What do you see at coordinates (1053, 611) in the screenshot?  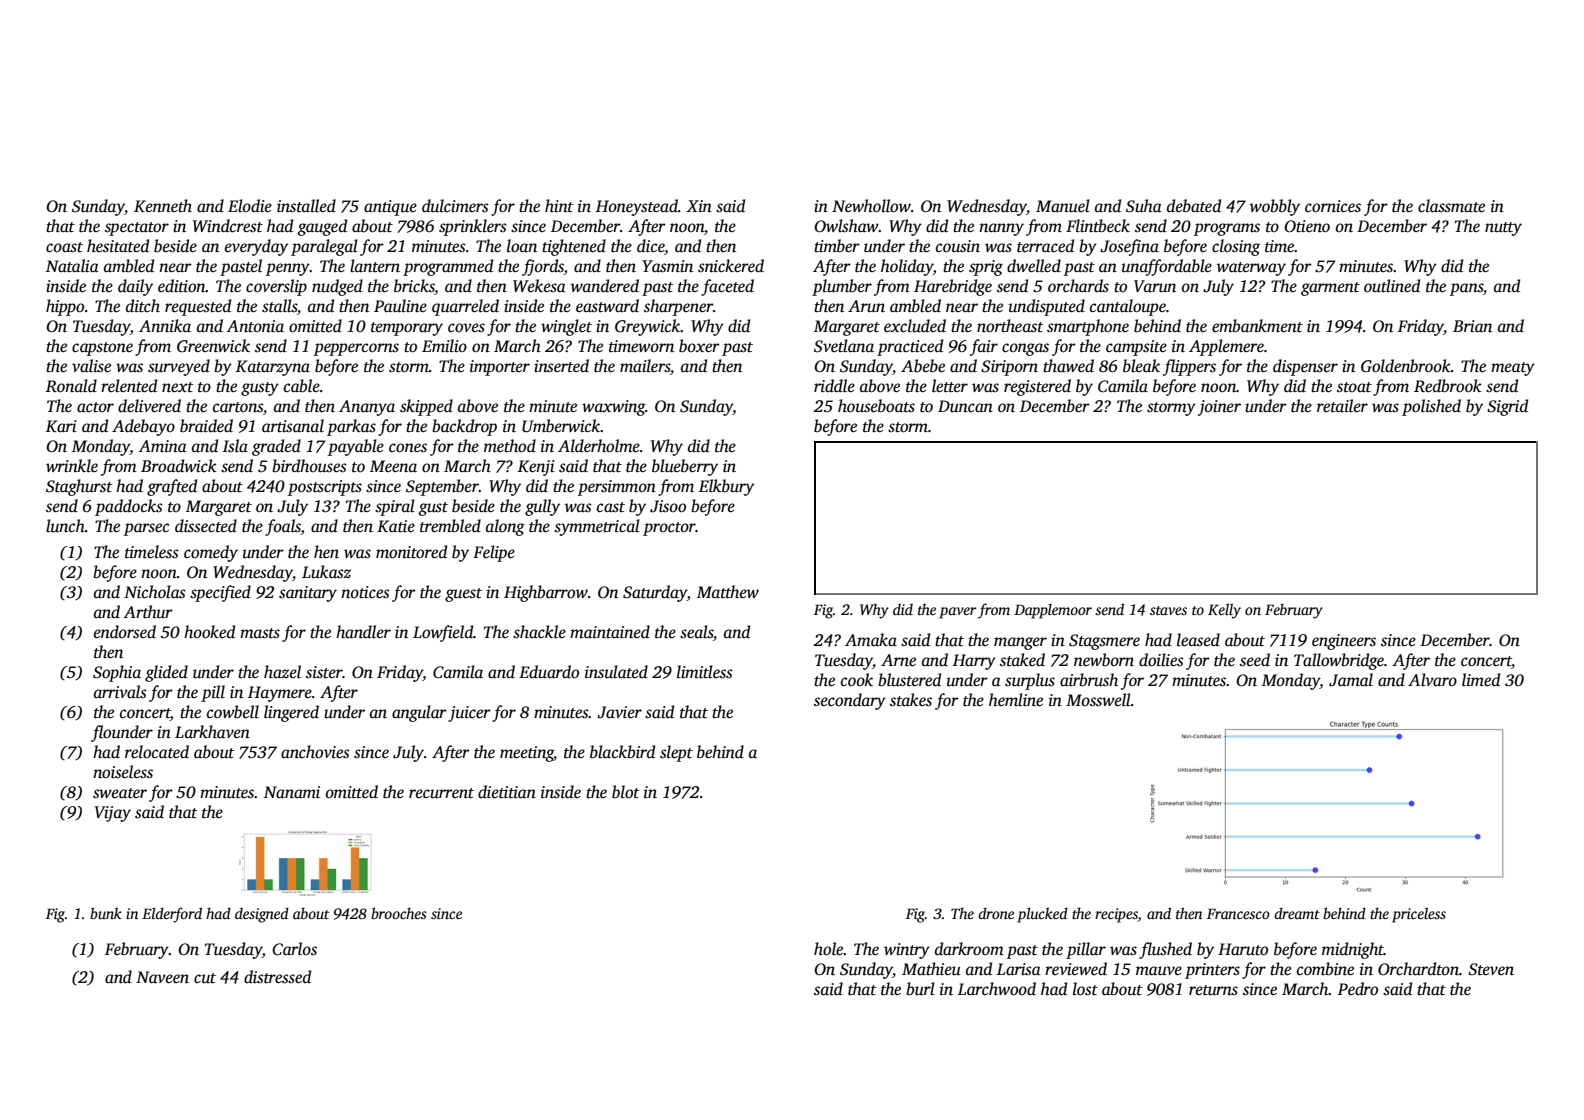 I see `Dapplemoor` at bounding box center [1053, 611].
